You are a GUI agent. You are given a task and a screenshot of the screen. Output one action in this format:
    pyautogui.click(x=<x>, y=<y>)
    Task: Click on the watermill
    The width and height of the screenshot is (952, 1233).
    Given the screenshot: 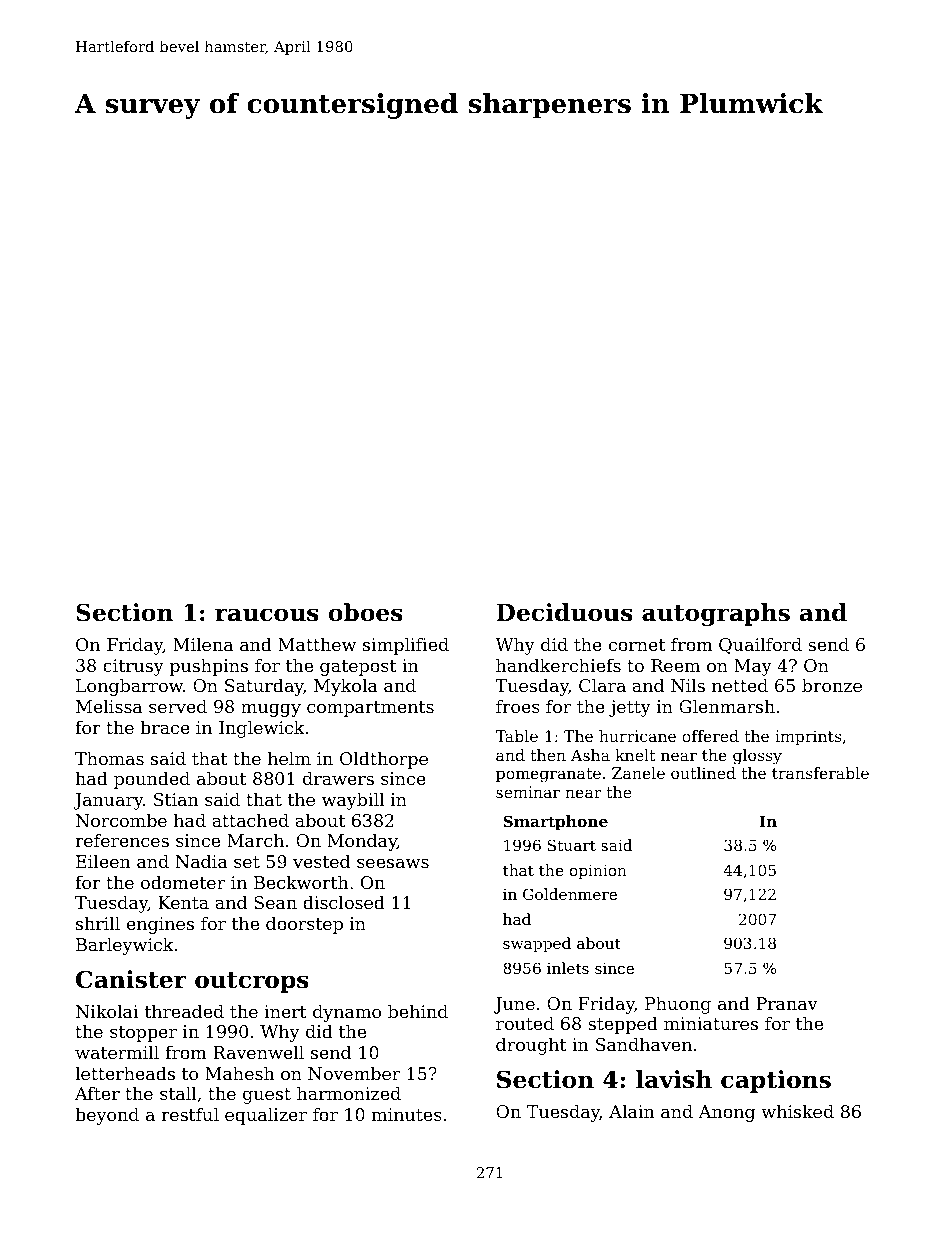 What is the action you would take?
    pyautogui.click(x=117, y=1052)
